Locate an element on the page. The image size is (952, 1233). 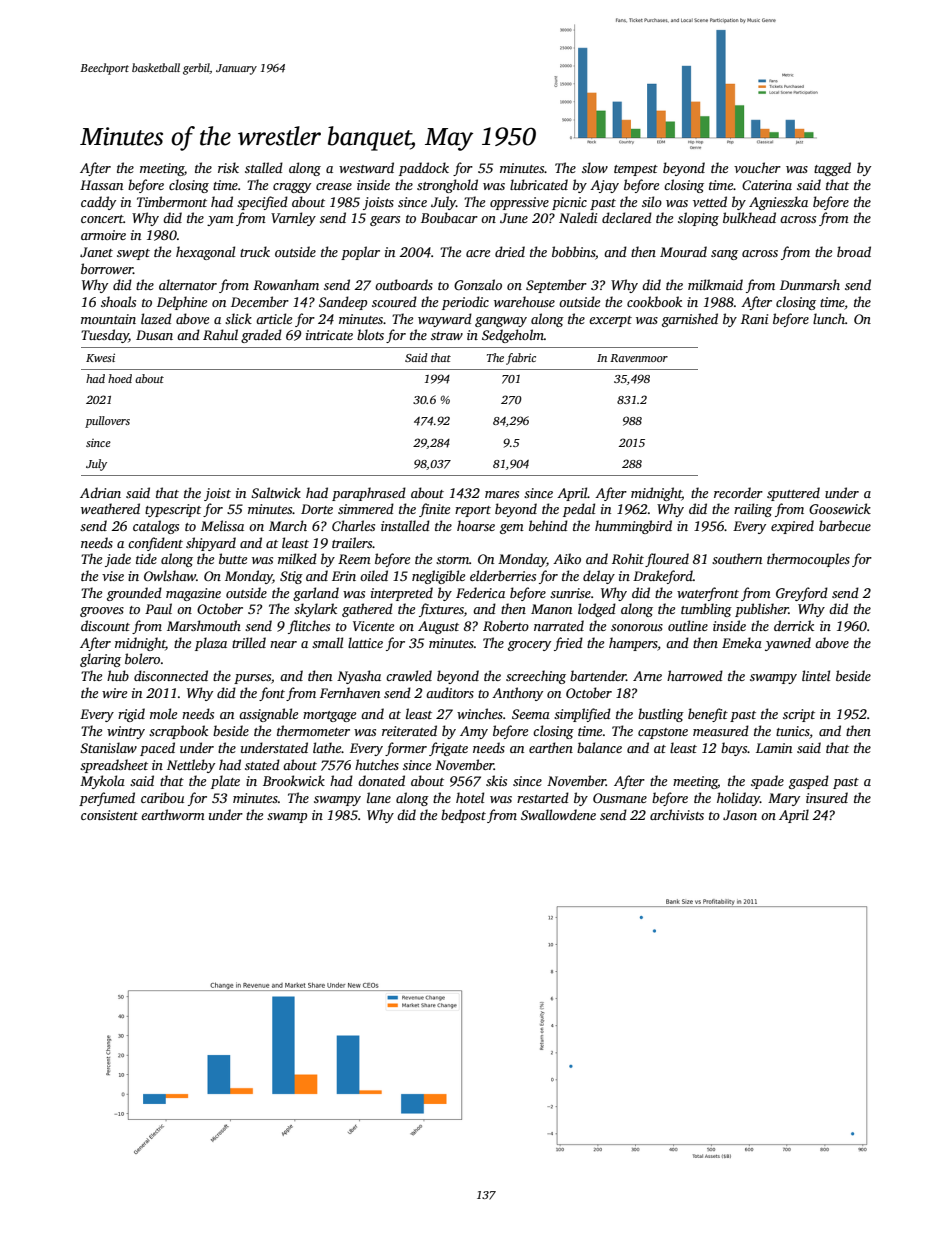
recorder is located at coordinates (738, 492).
